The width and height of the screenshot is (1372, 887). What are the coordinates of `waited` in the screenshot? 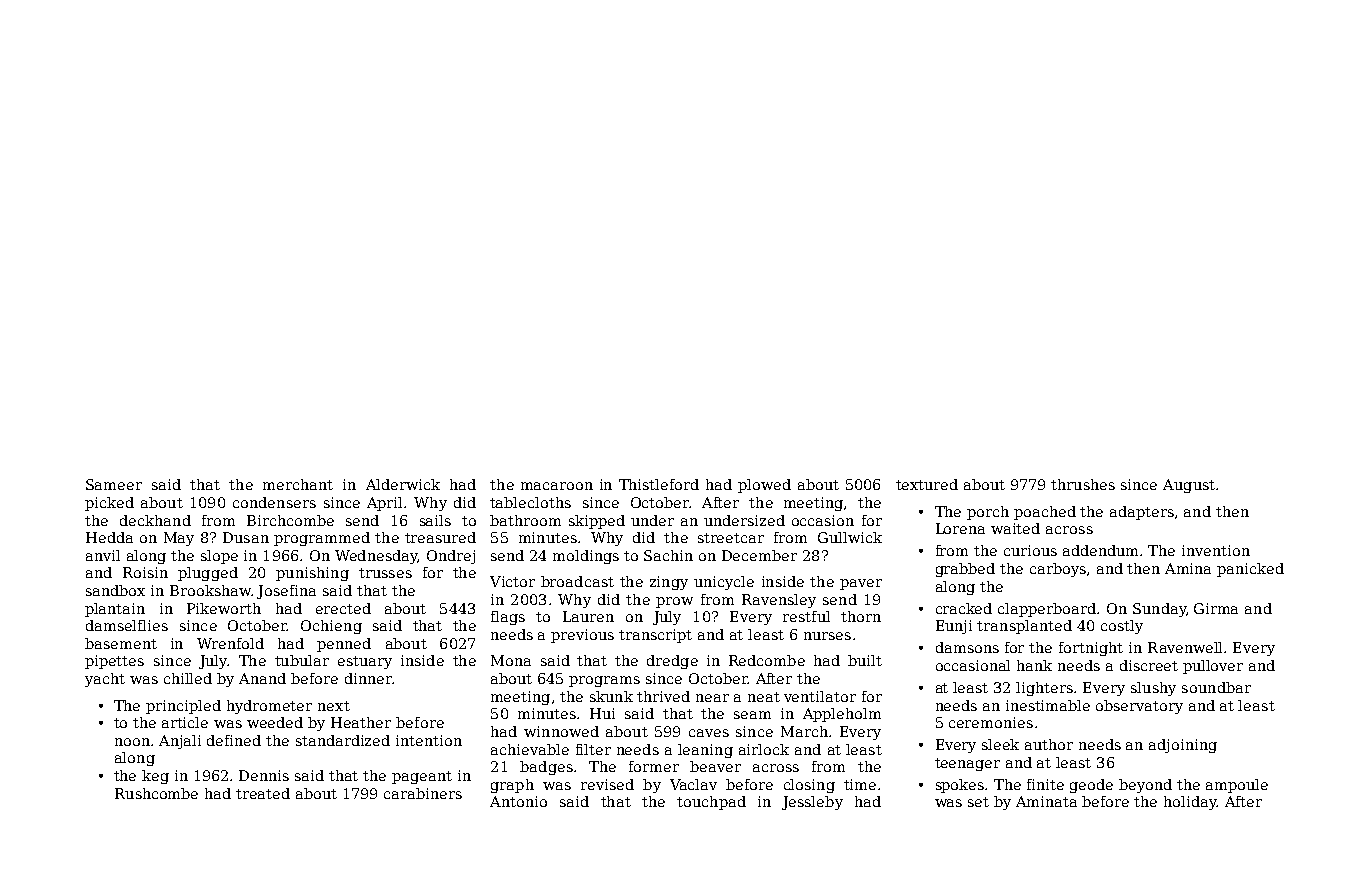 It's located at (1015, 528).
